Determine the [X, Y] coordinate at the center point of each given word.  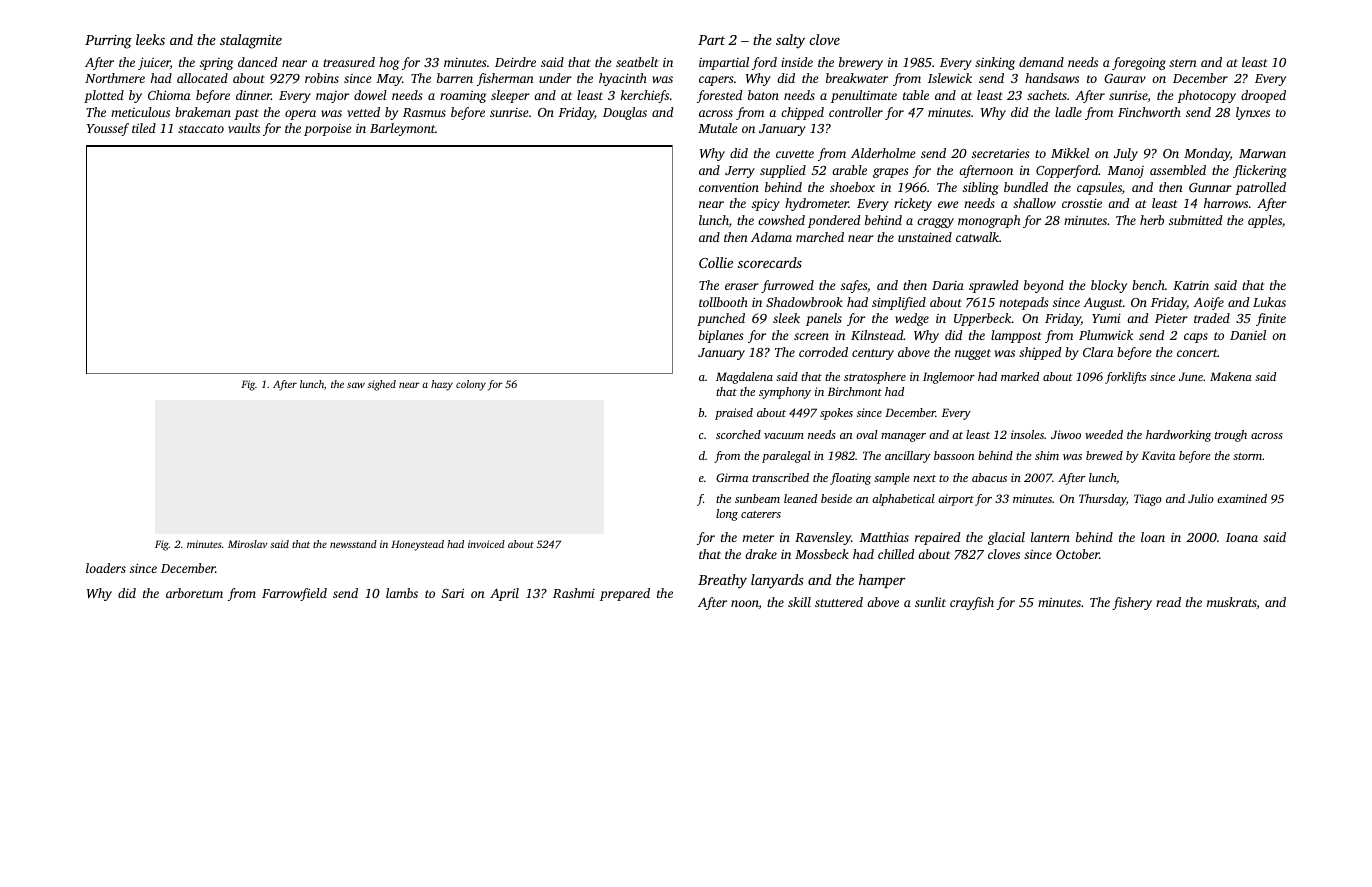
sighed [382, 385]
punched [721, 319]
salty [790, 41]
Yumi [1106, 318]
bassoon [954, 455]
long [727, 515]
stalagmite [251, 41]
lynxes [1253, 113]
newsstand [353, 544]
